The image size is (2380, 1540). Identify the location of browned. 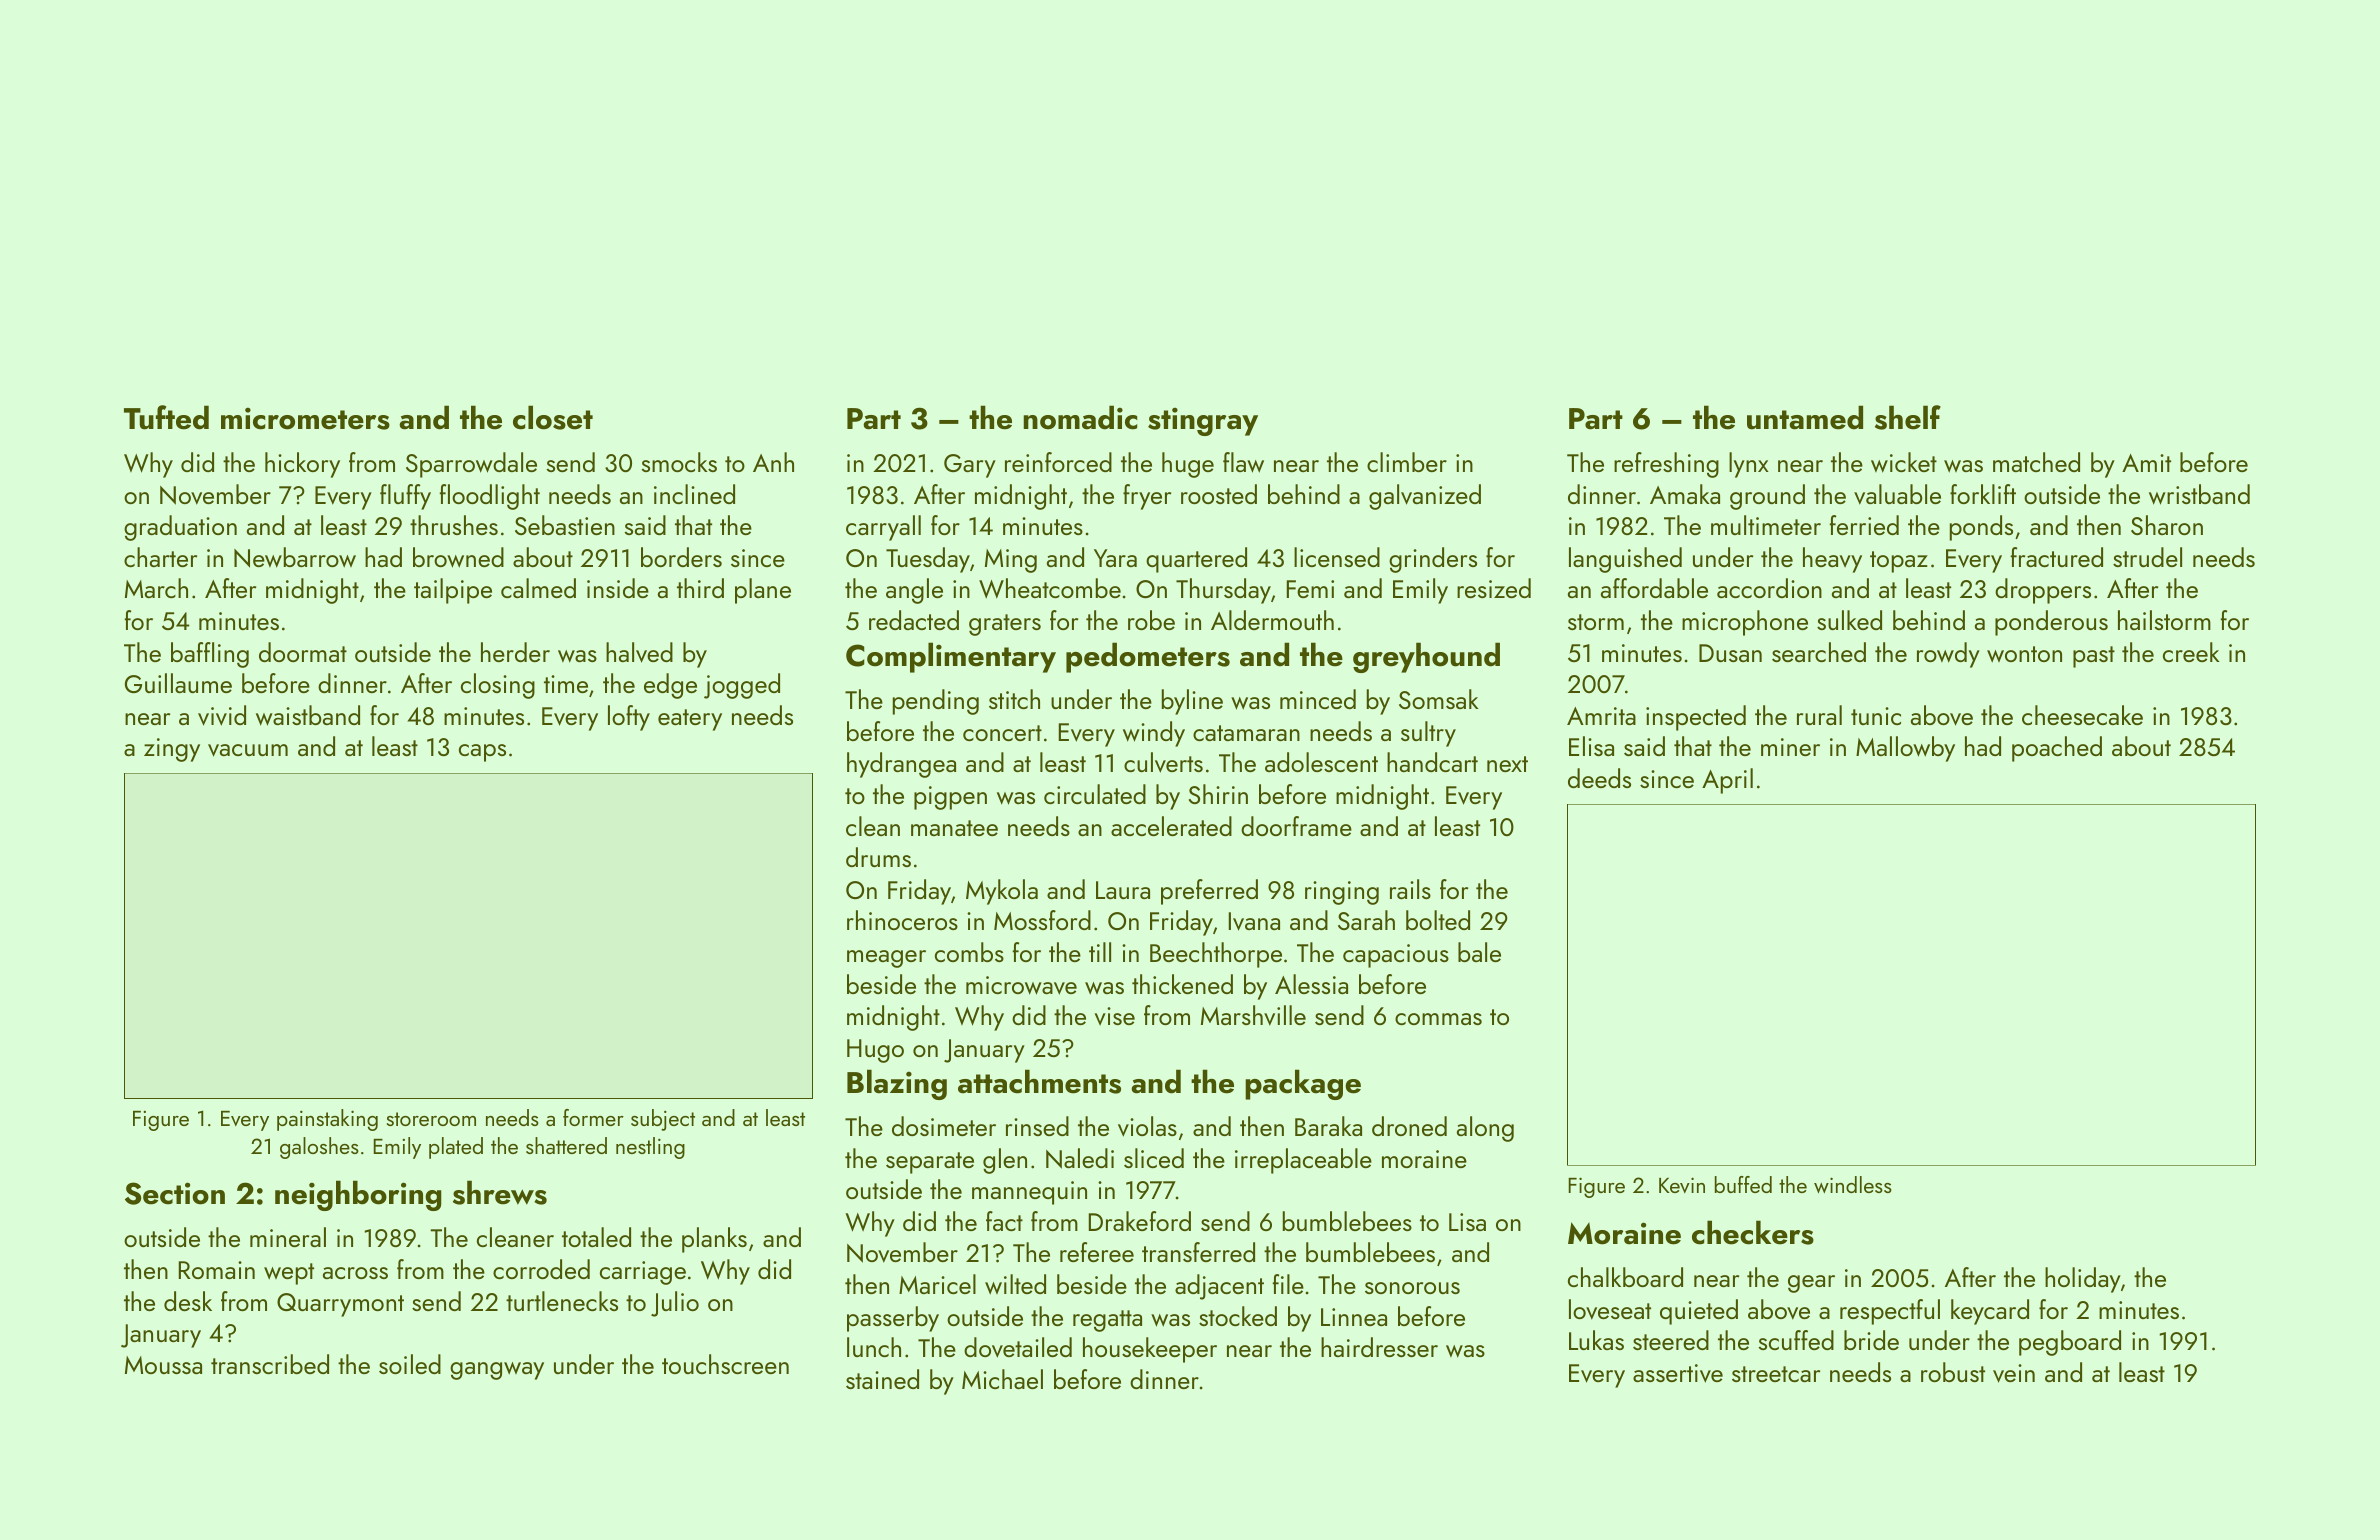
(458, 557).
